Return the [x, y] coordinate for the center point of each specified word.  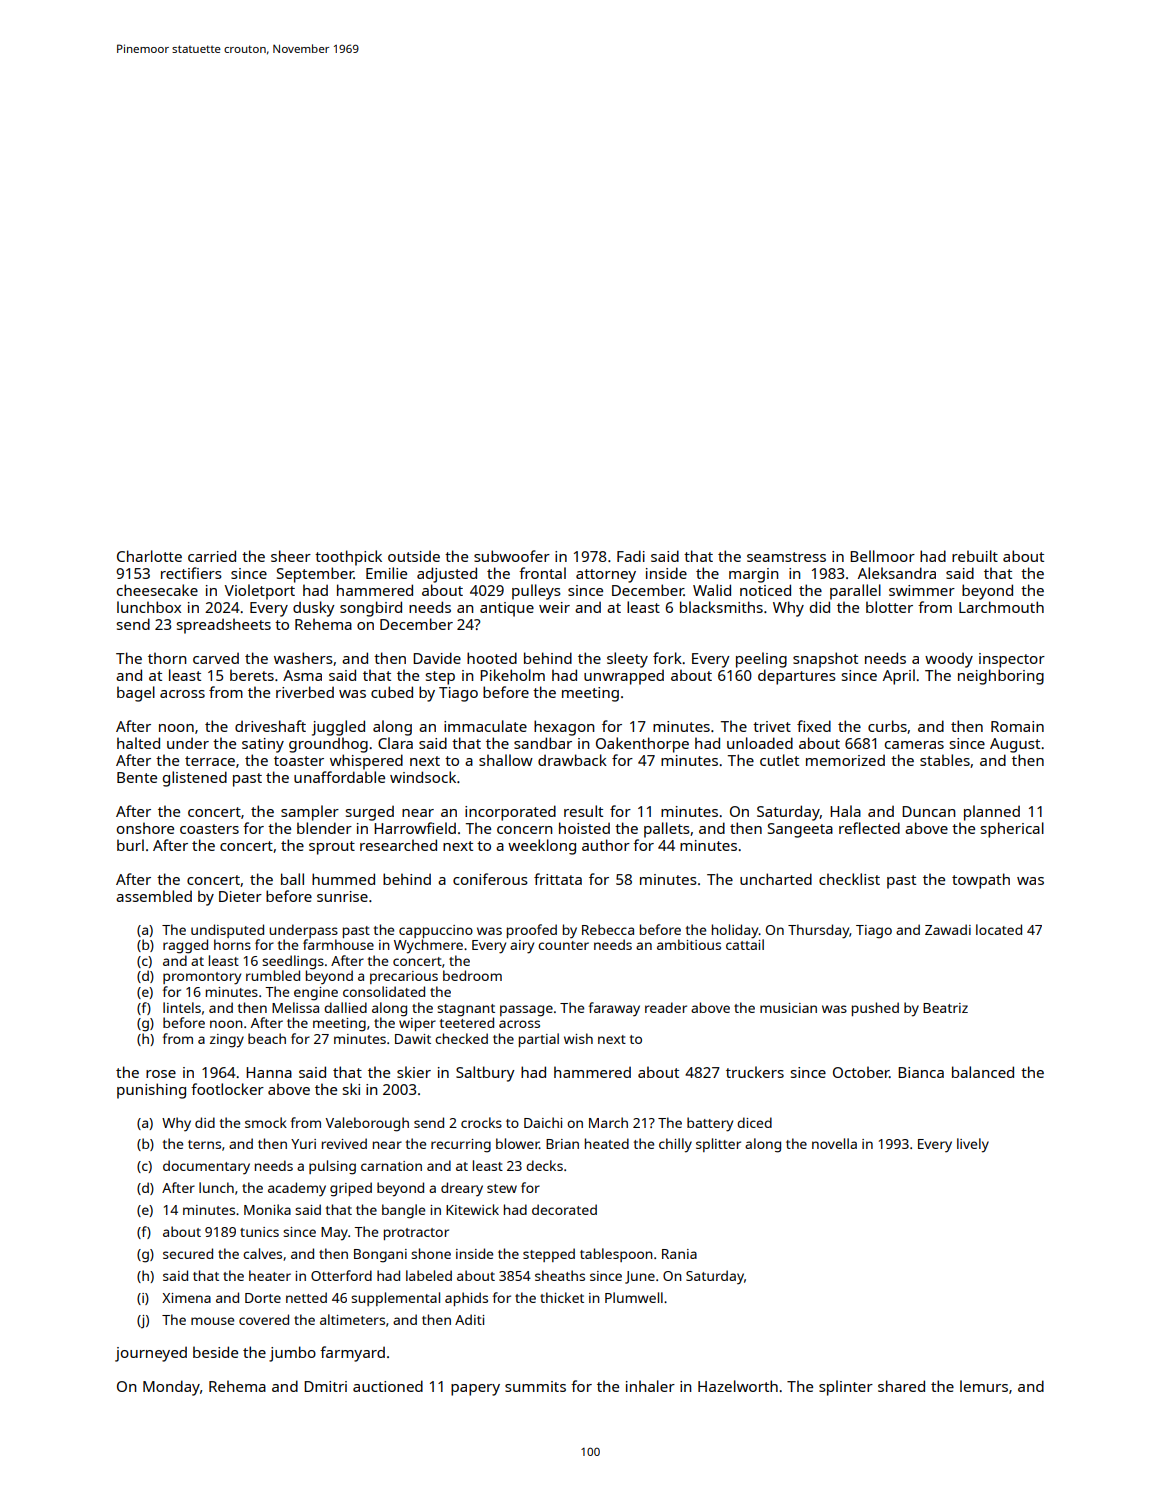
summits [535, 1386]
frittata [558, 879]
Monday [171, 1388]
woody [949, 660]
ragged [185, 946]
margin [753, 575]
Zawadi [948, 929]
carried [212, 556]
